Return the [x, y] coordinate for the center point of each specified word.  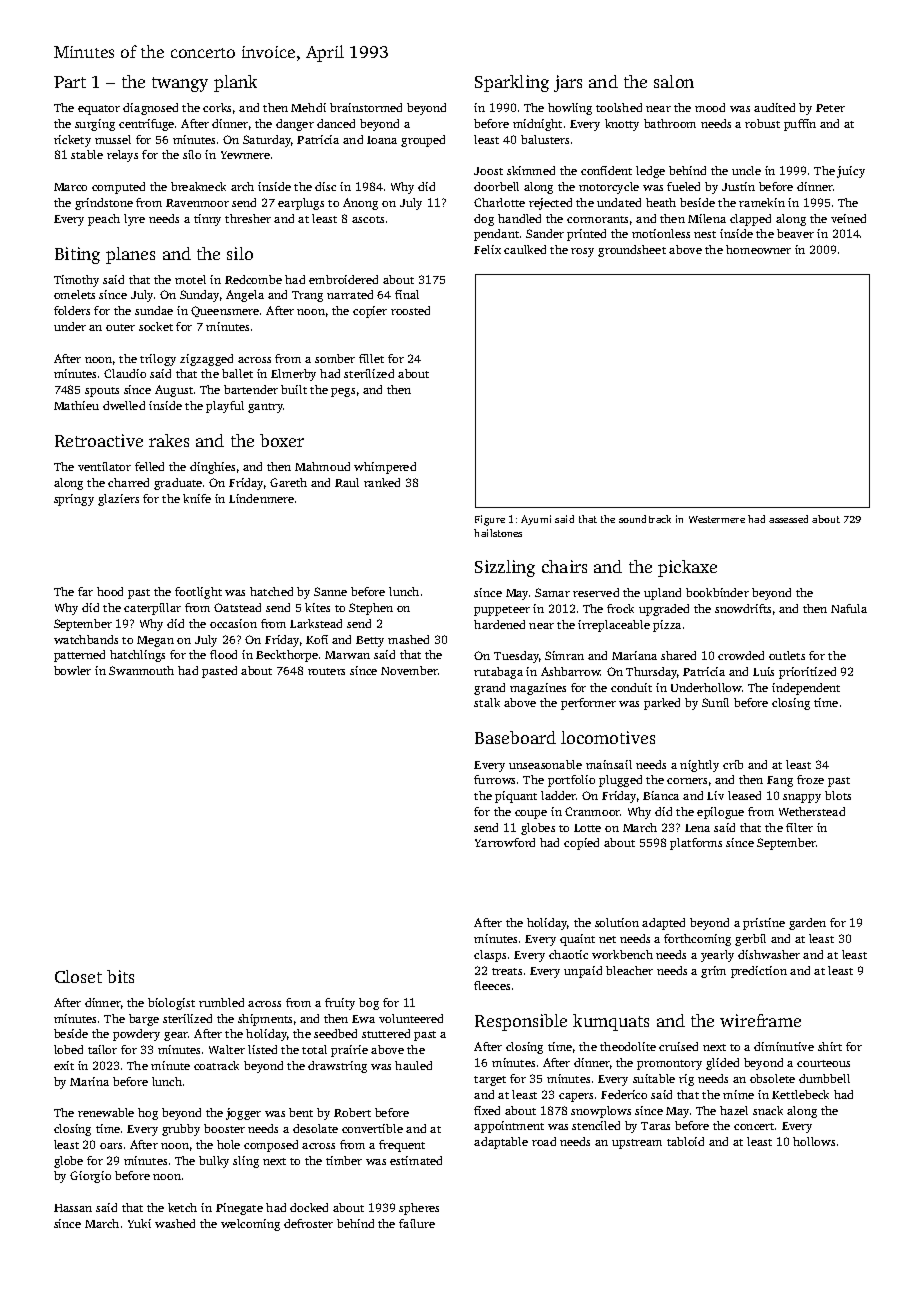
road [544, 1141]
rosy [582, 252]
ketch [182, 1207]
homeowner [758, 249]
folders [72, 310]
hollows [814, 1141]
